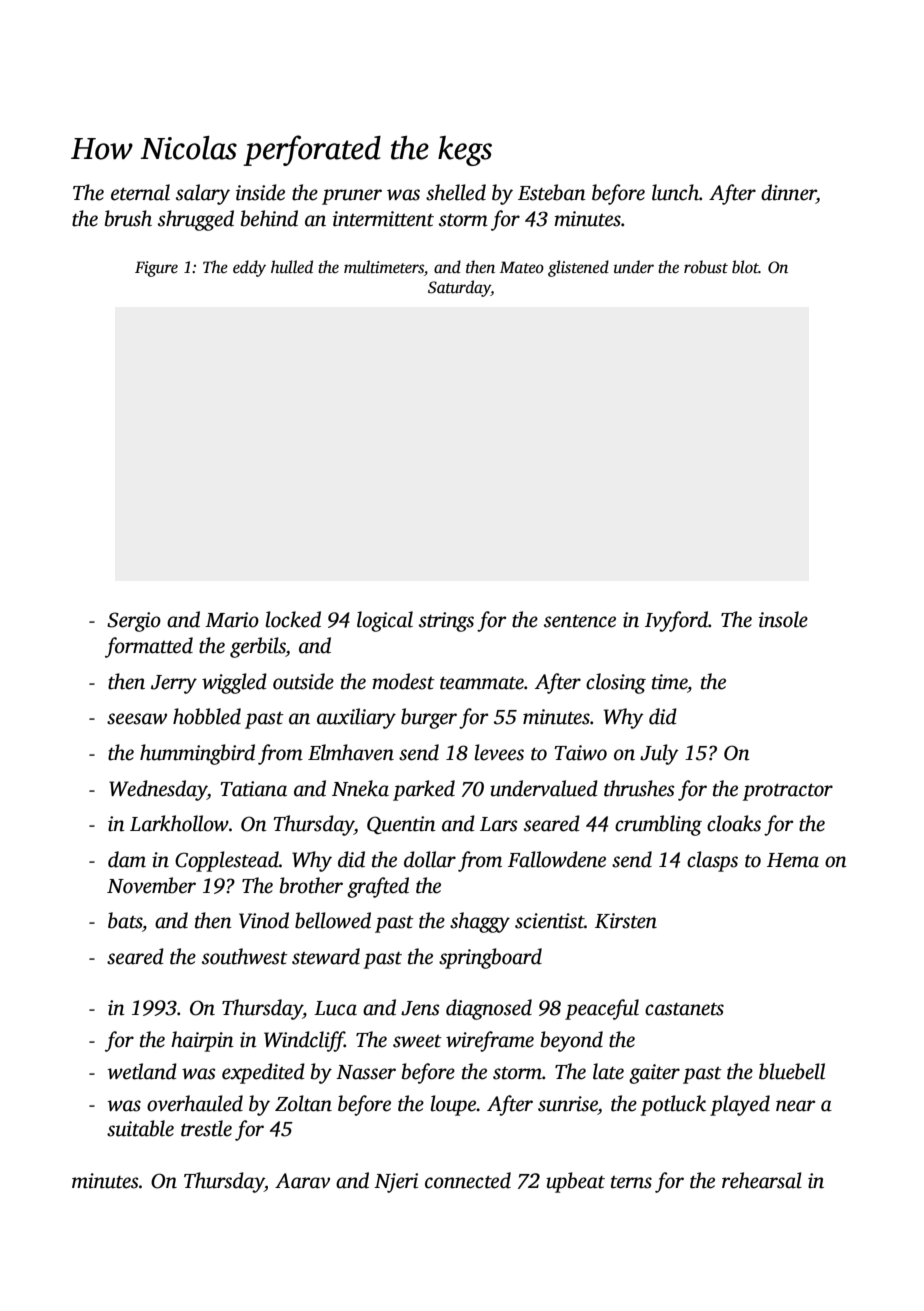  I want to click on clasps, so click(712, 861).
